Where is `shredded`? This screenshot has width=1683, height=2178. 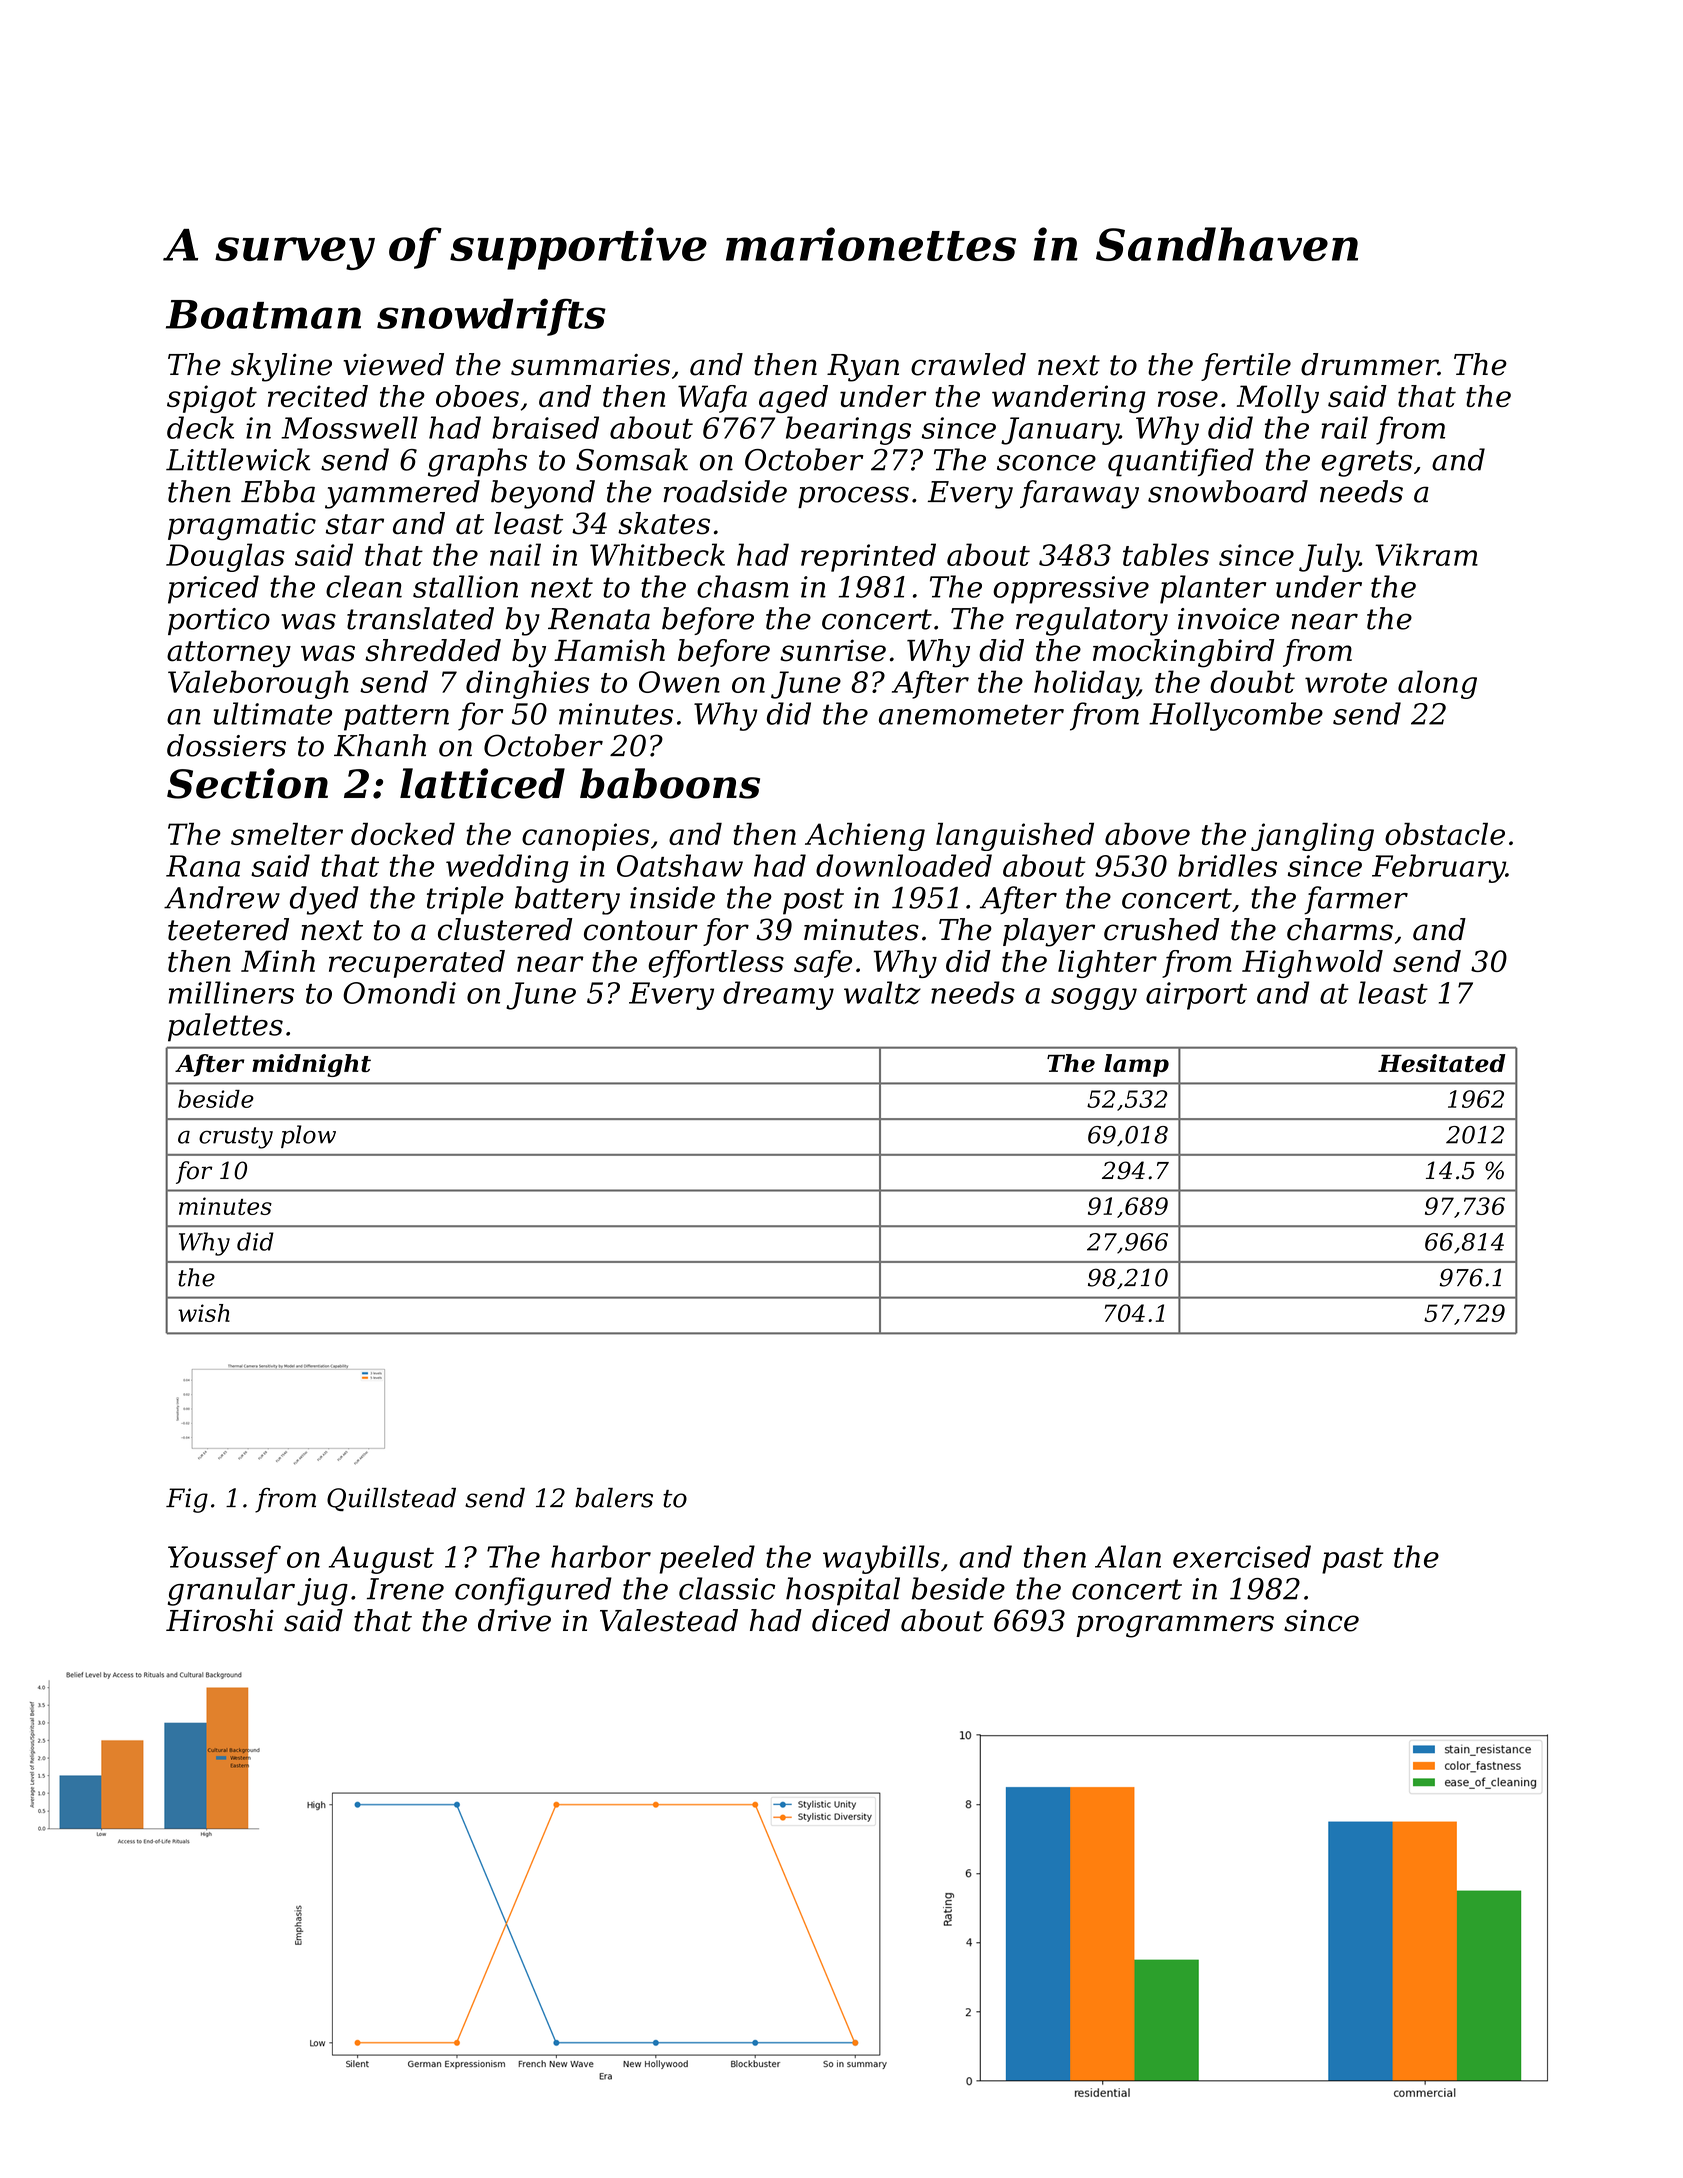
shredded is located at coordinates (433, 650).
